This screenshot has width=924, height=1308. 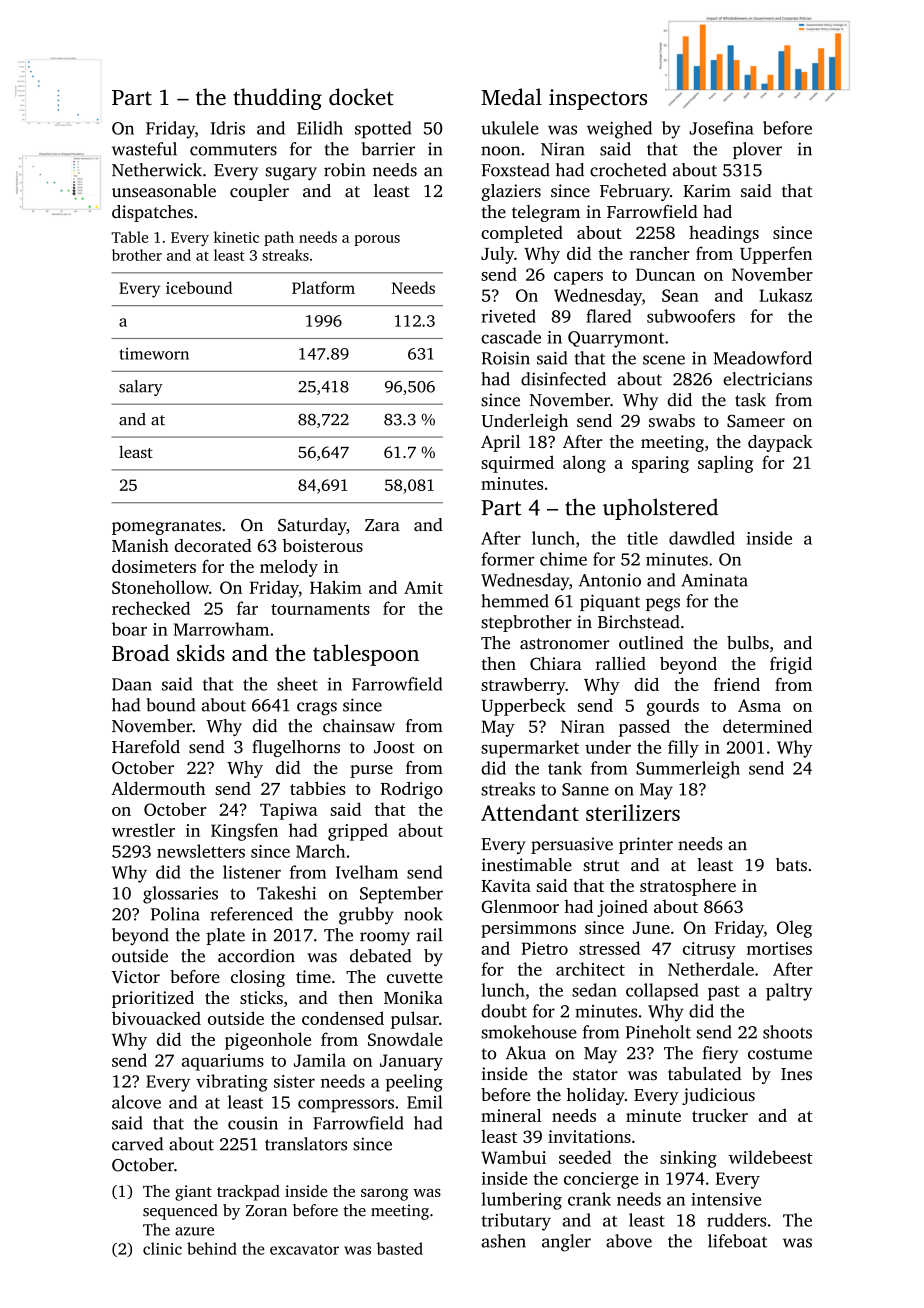 What do you see at coordinates (277, 99) in the screenshot?
I see `thudding` at bounding box center [277, 99].
